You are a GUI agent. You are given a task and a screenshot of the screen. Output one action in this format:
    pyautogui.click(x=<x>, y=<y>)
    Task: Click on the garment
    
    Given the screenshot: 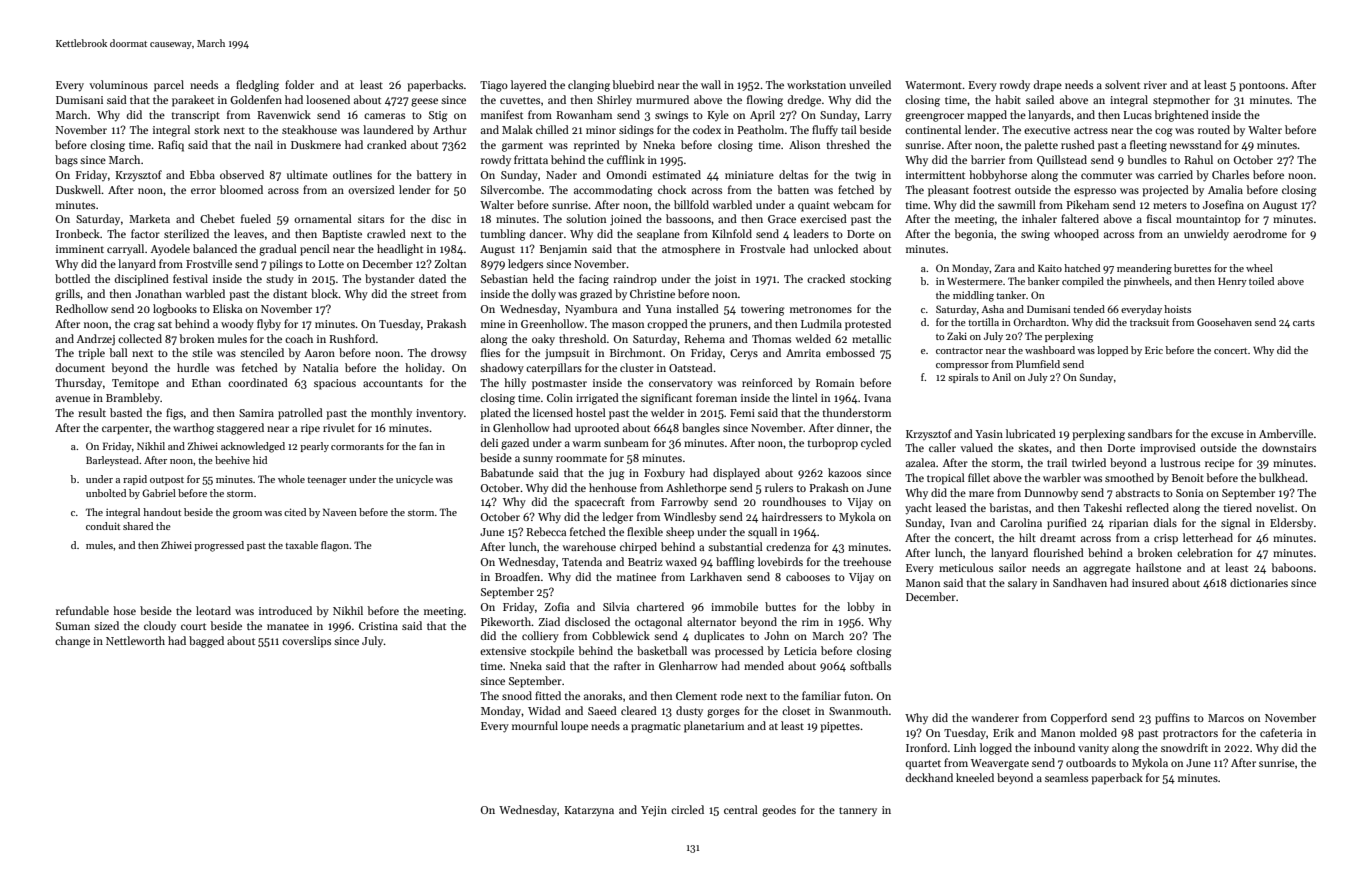 What is the action you would take?
    pyautogui.click(x=522, y=147)
